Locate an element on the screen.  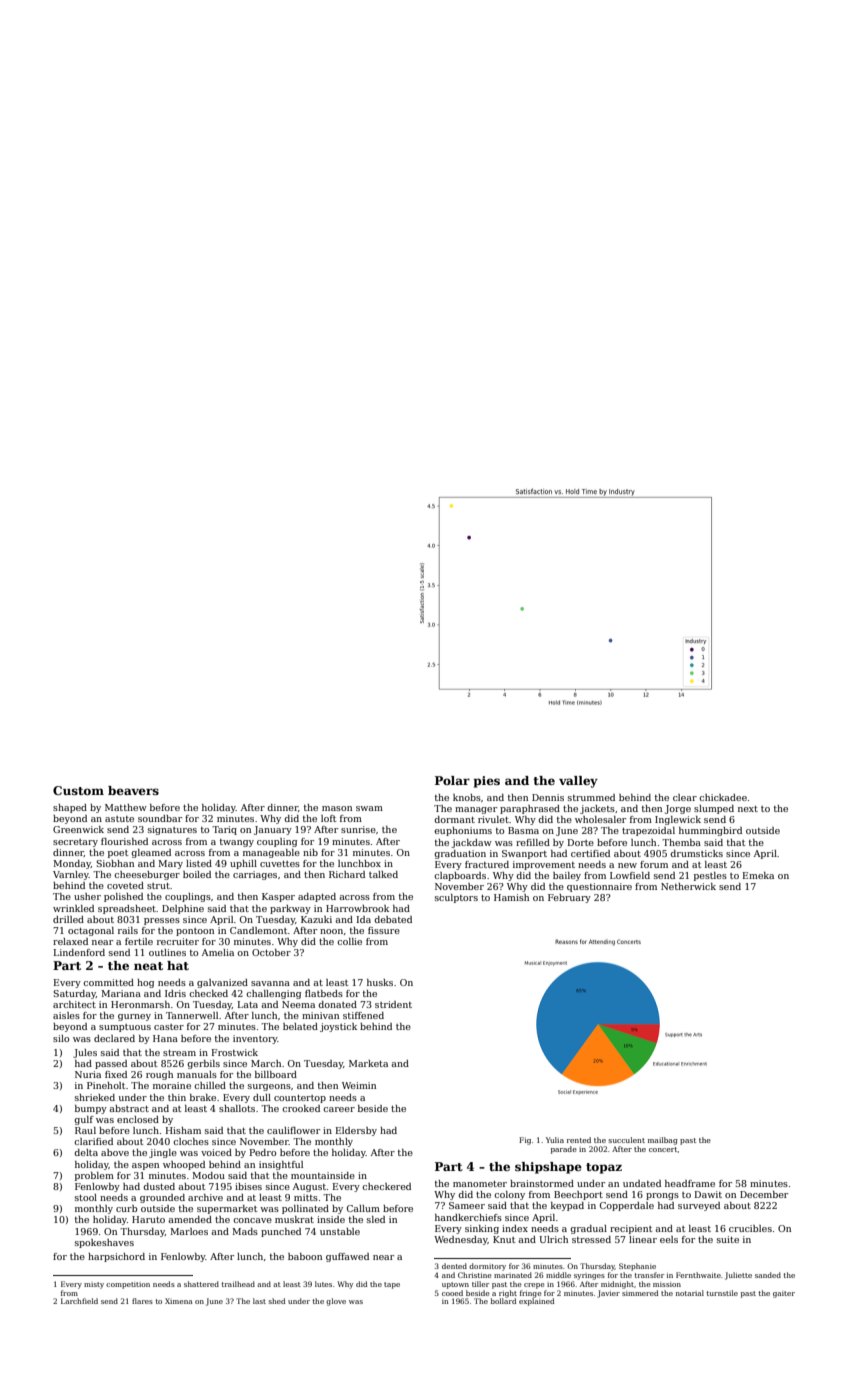
Dawit is located at coordinates (708, 1194).
